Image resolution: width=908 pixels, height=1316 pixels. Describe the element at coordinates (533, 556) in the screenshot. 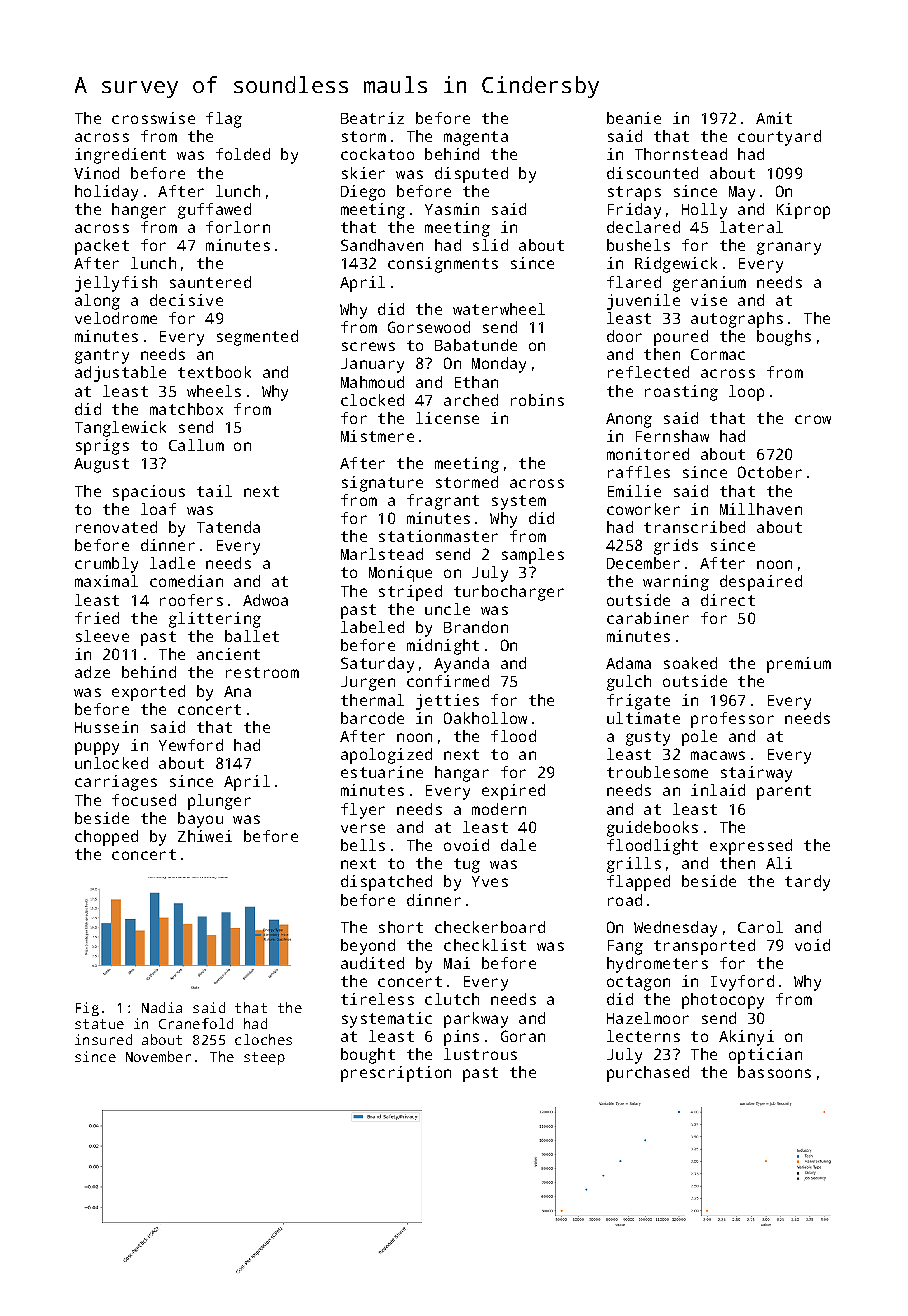

I see `samples` at that location.
